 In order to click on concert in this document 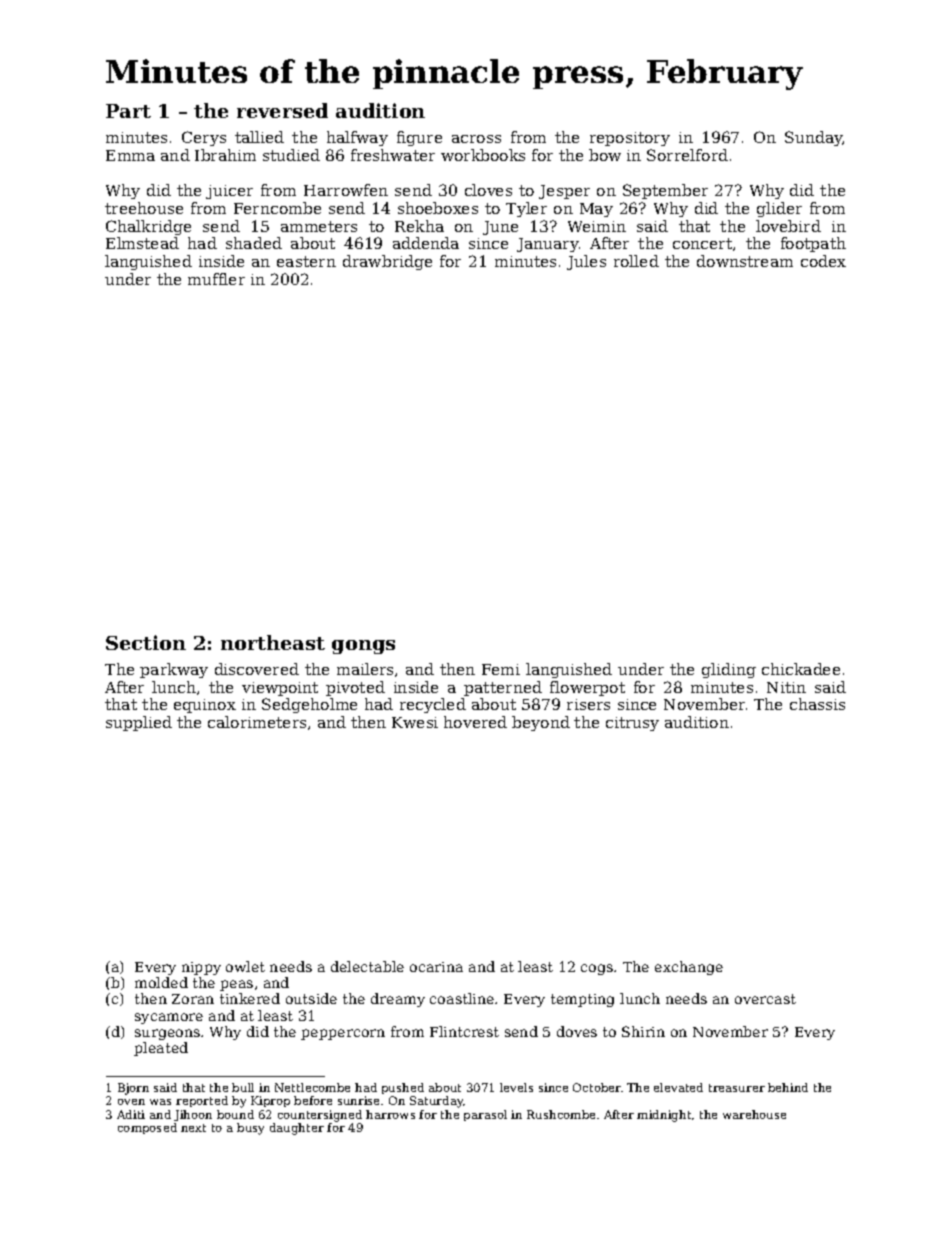, I will do `click(702, 243)`.
